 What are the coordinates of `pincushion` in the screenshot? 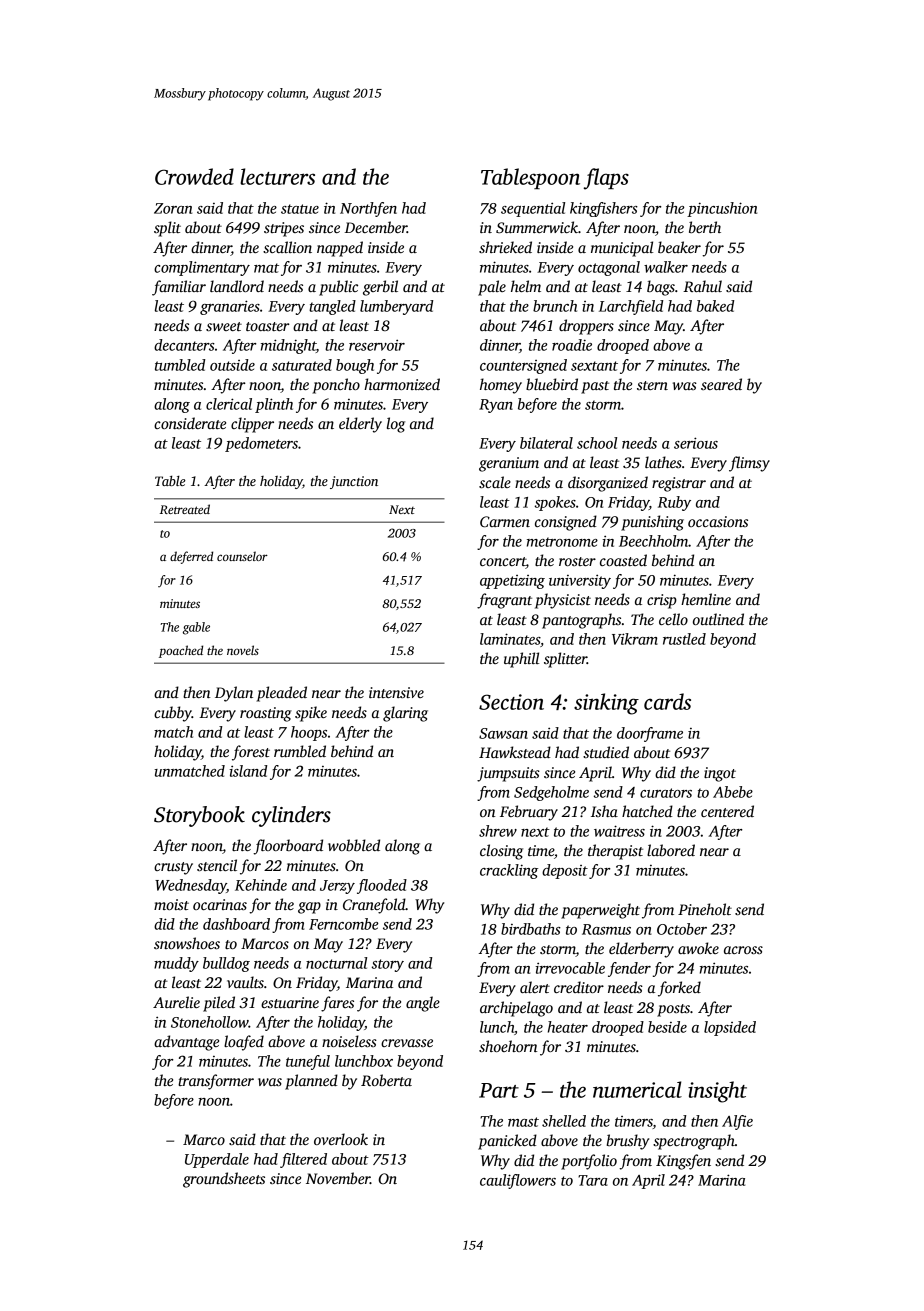 It's located at (722, 209).
